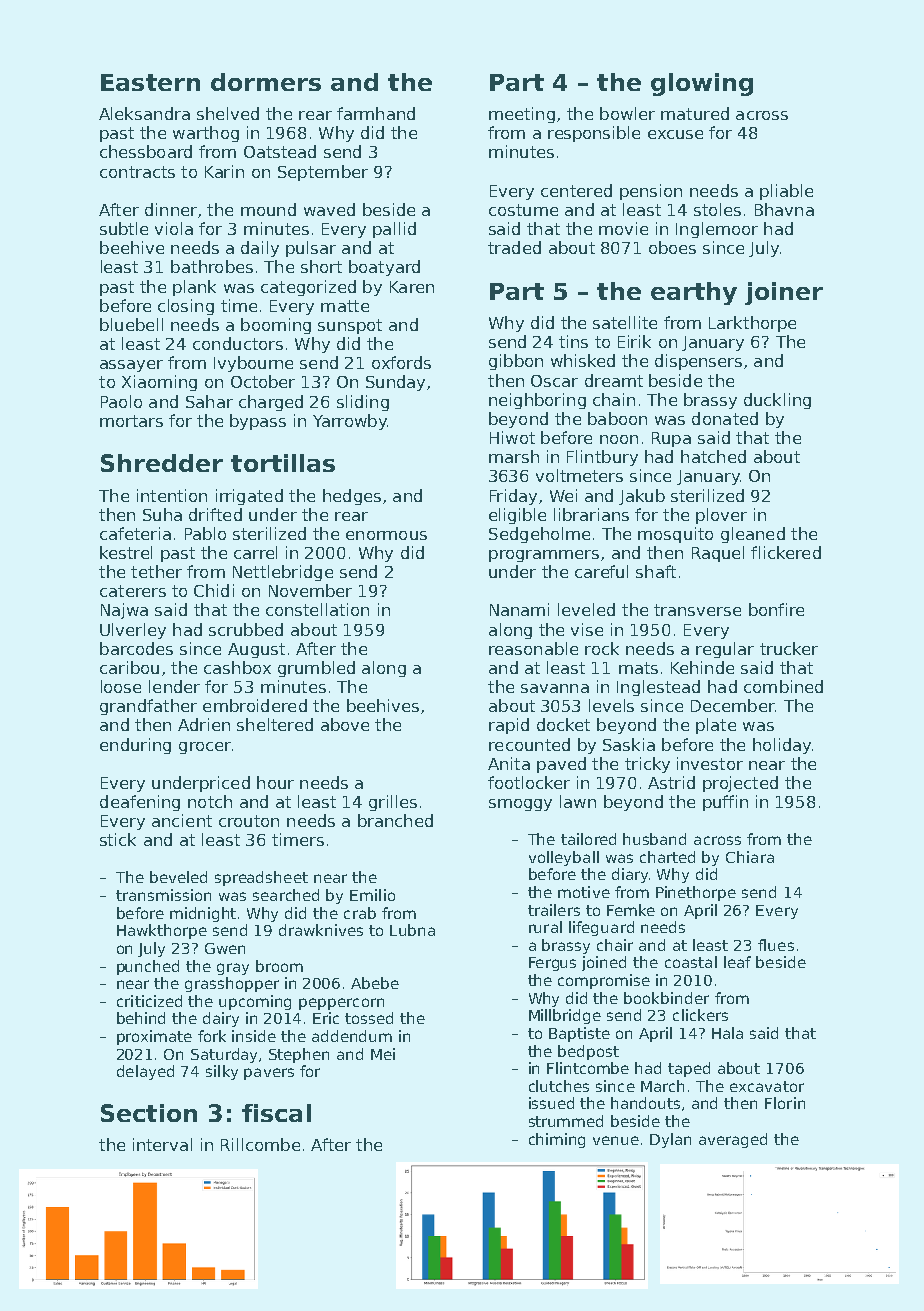 Image resolution: width=924 pixels, height=1311 pixels. I want to click on grumbled, so click(316, 669).
